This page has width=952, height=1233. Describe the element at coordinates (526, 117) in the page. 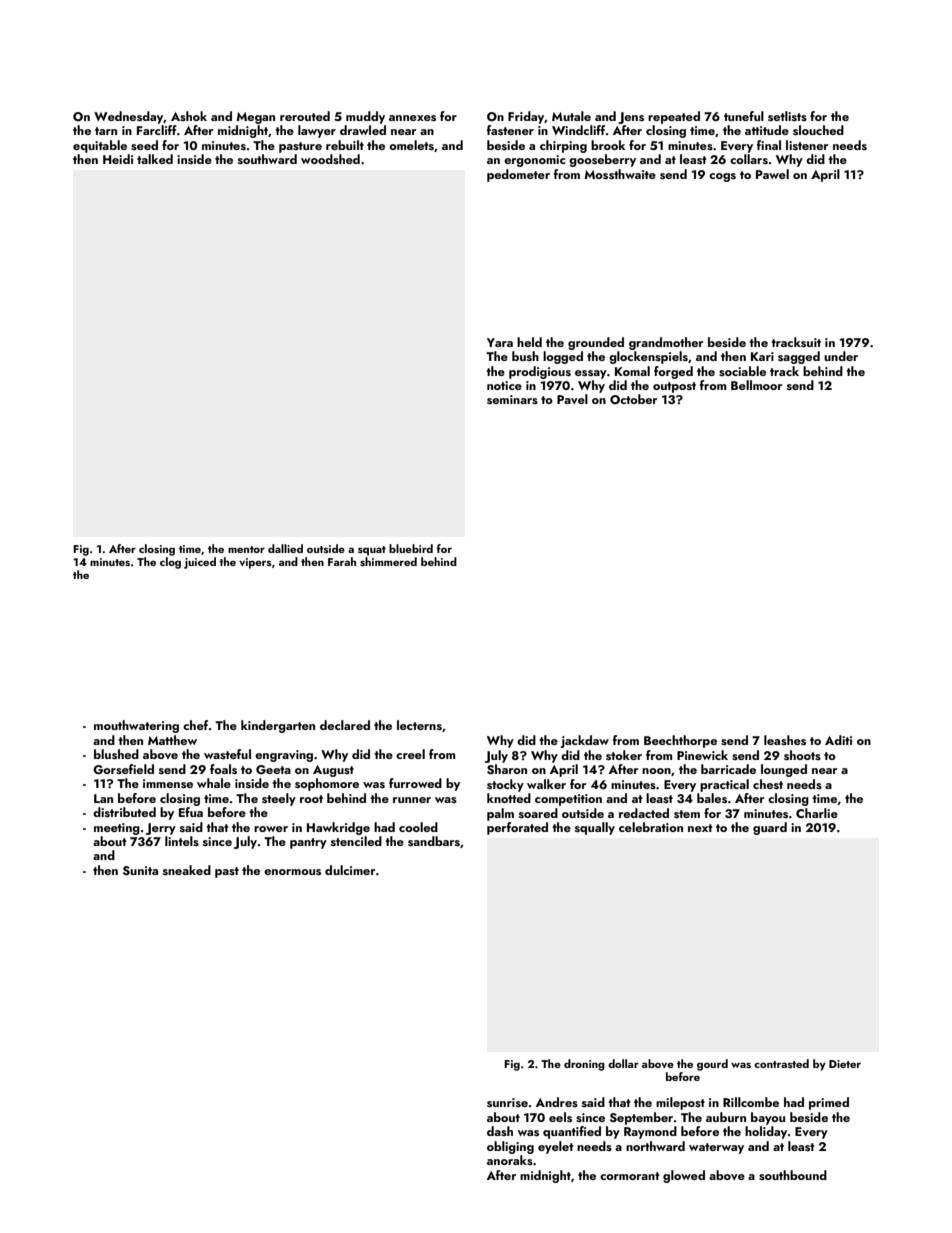

I see `Friday` at that location.
